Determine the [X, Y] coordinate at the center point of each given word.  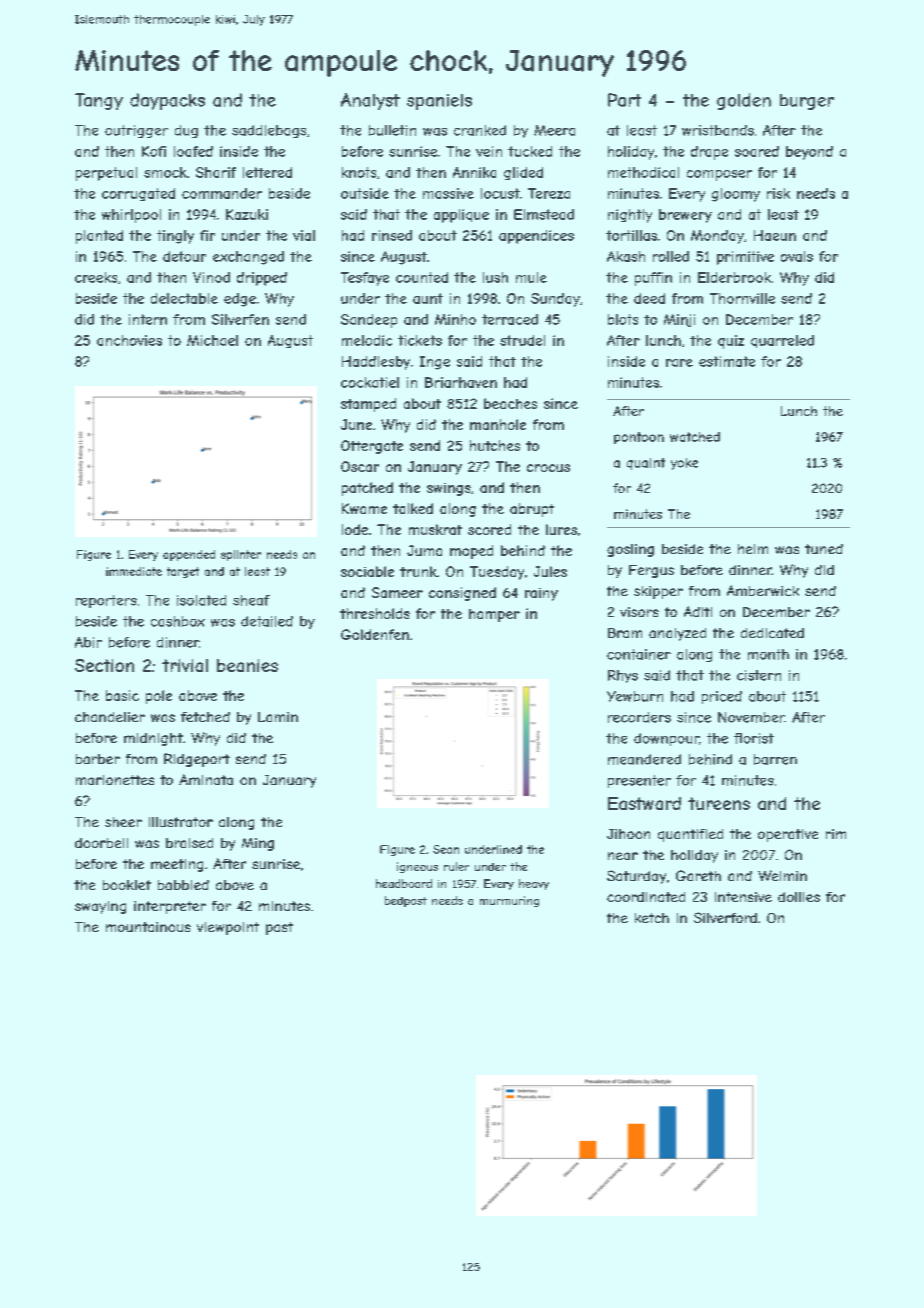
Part [624, 100]
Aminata [206, 779]
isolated [201, 600]
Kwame [364, 508]
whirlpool [131, 216]
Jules [550, 571]
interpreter [170, 907]
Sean [446, 849]
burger [807, 102]
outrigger [136, 131]
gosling [630, 550]
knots [359, 172]
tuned [824, 549]
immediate [134, 571]
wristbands [718, 130]
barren [775, 759]
